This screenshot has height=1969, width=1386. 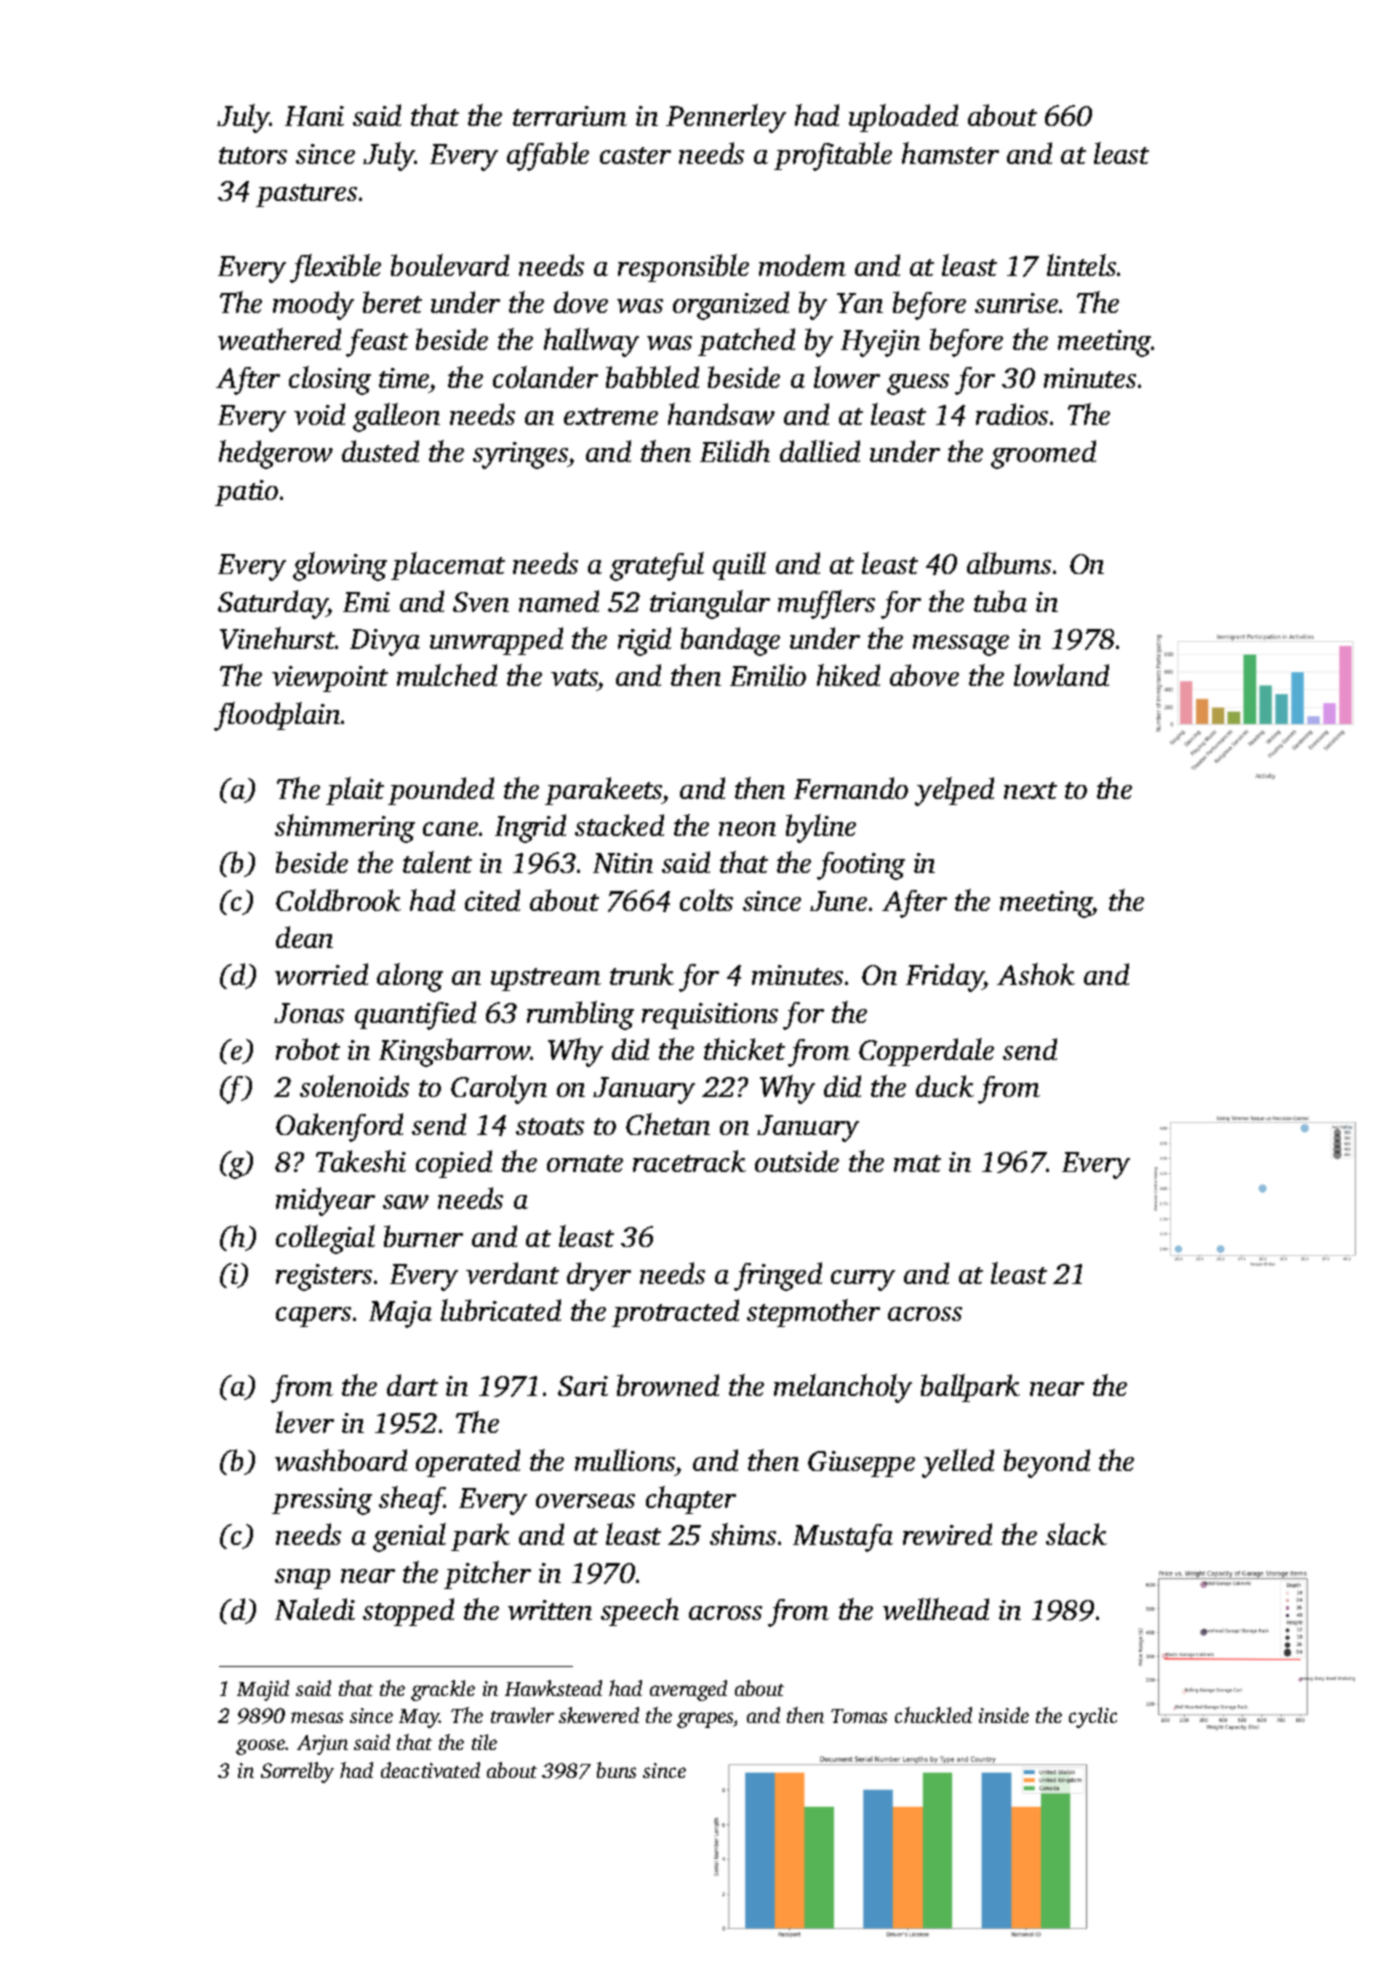 I want to click on Tomas, so click(x=859, y=1716).
